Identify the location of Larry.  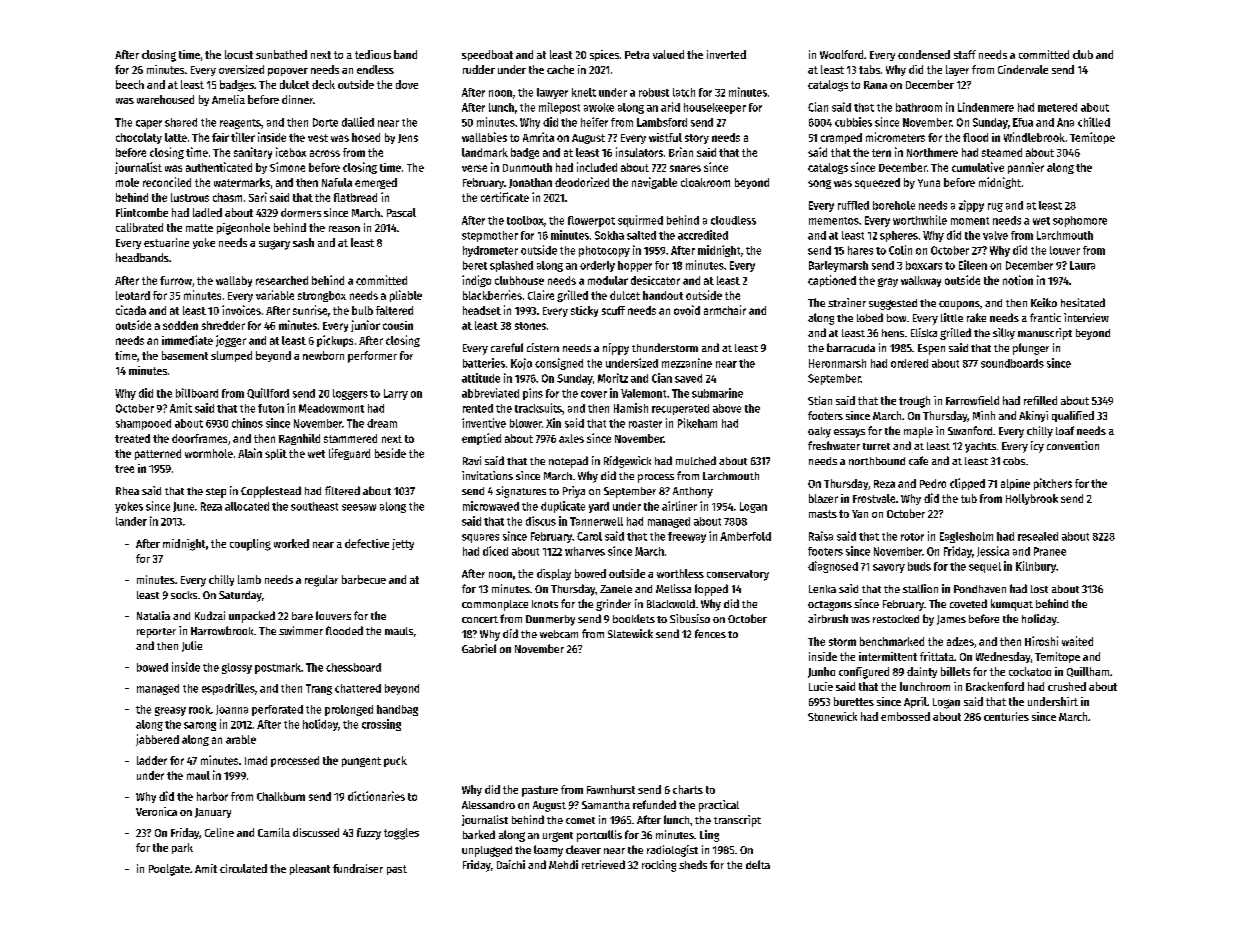
(396, 394).
